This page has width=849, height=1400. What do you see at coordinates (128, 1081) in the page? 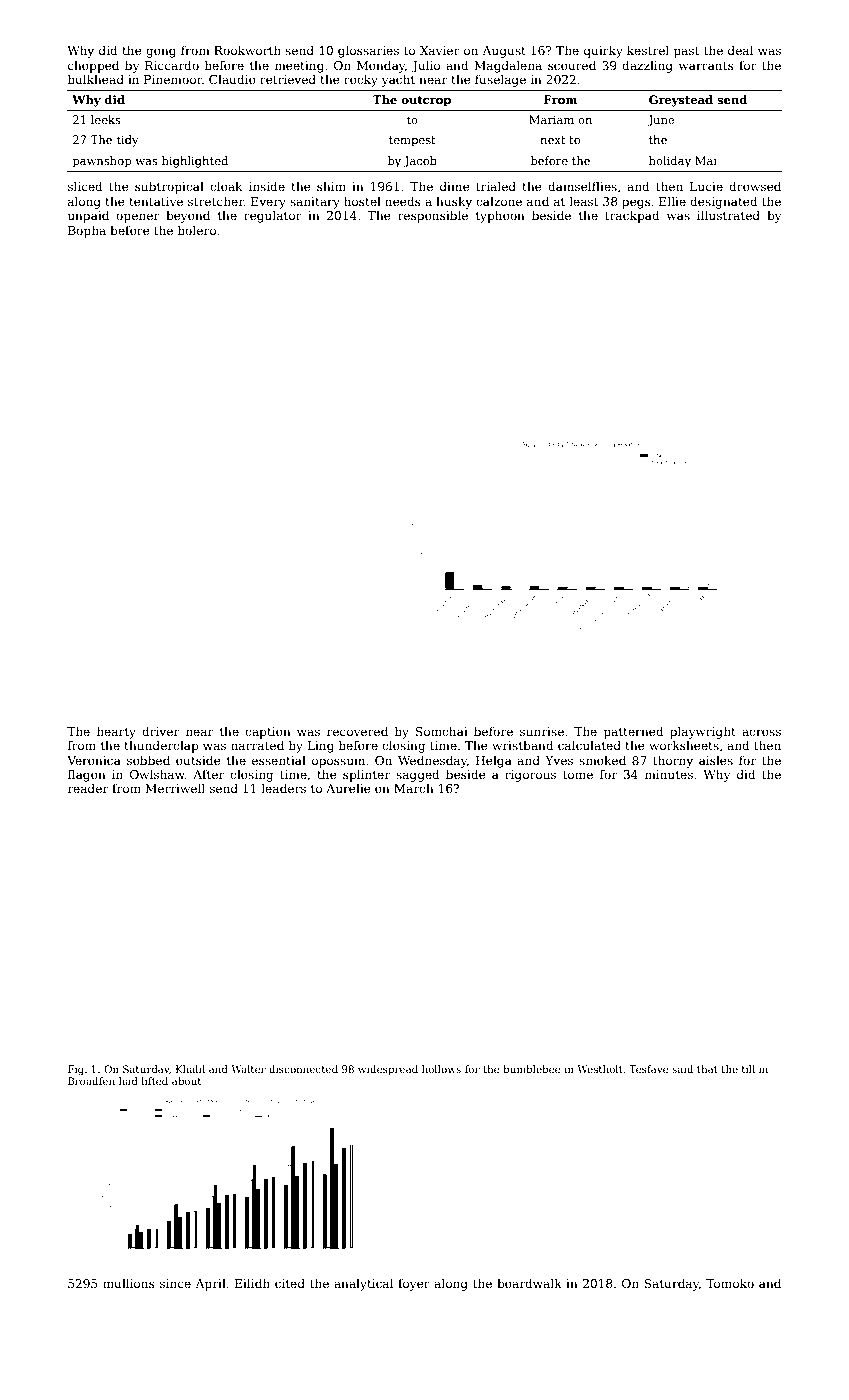
I see `had` at bounding box center [128, 1081].
